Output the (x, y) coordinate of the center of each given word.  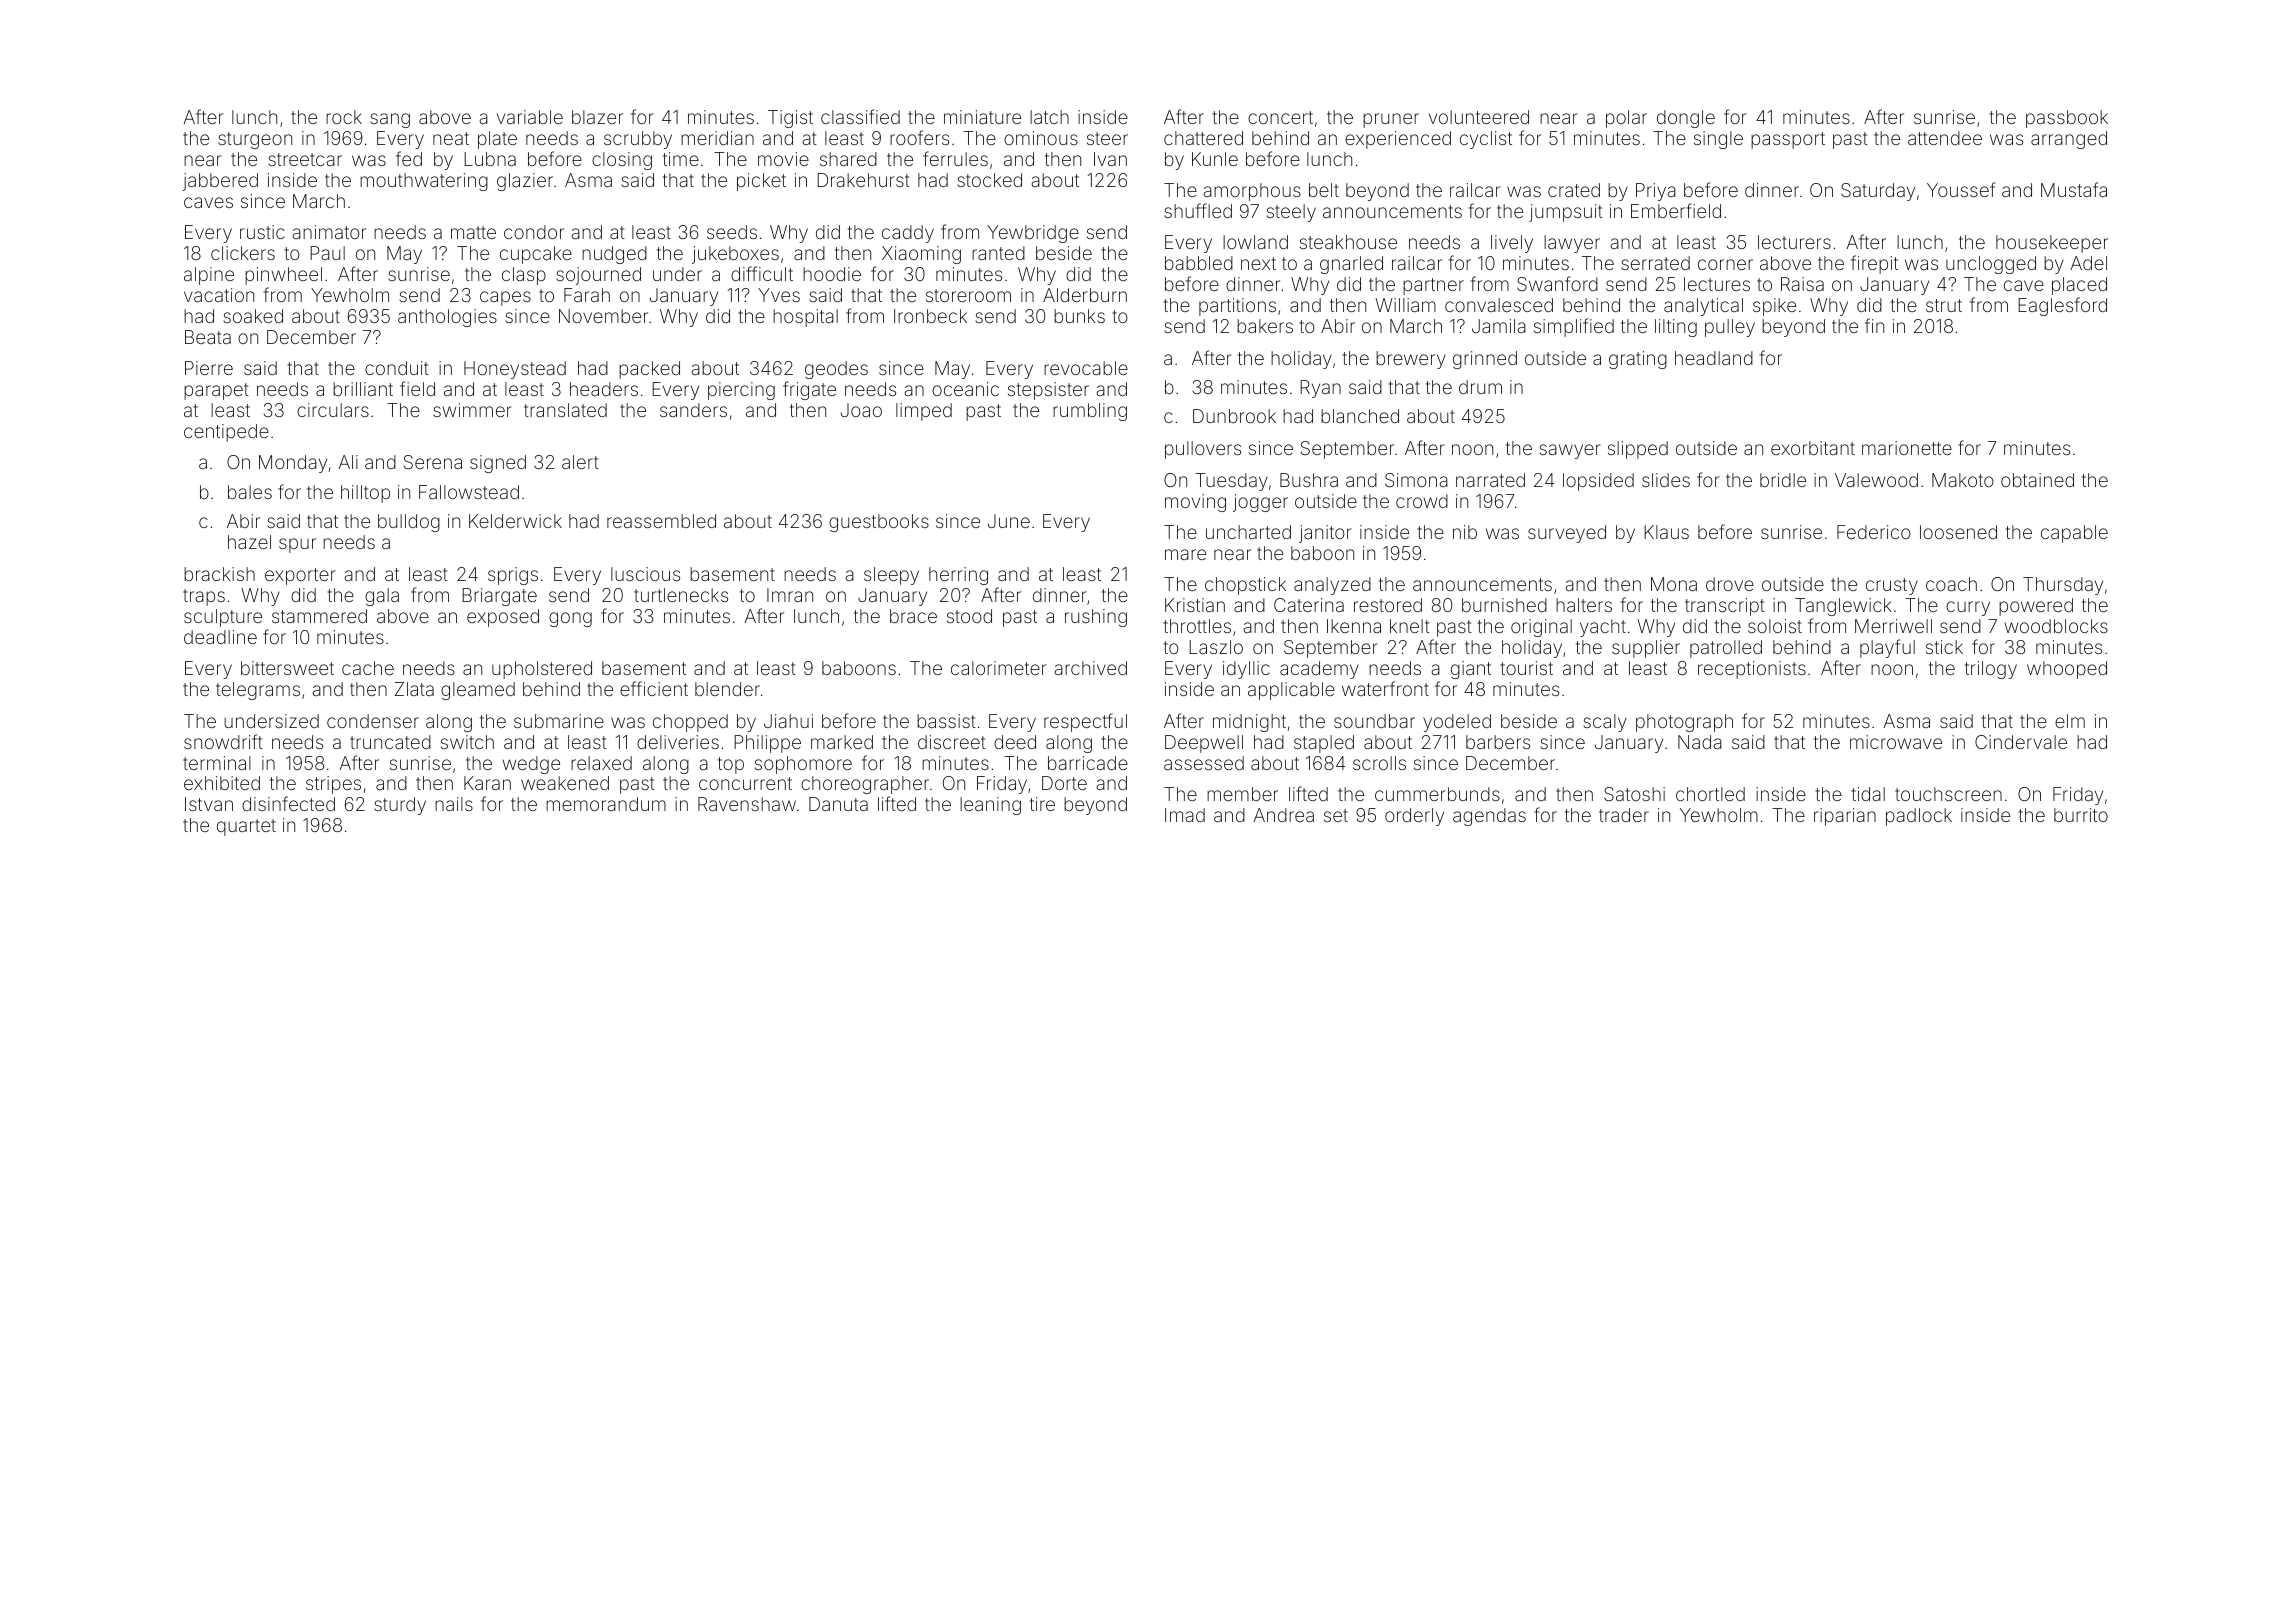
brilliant (363, 389)
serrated (1655, 263)
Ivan (1110, 159)
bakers (1265, 326)
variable (530, 117)
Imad (1185, 815)
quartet (246, 827)
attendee (1945, 138)
